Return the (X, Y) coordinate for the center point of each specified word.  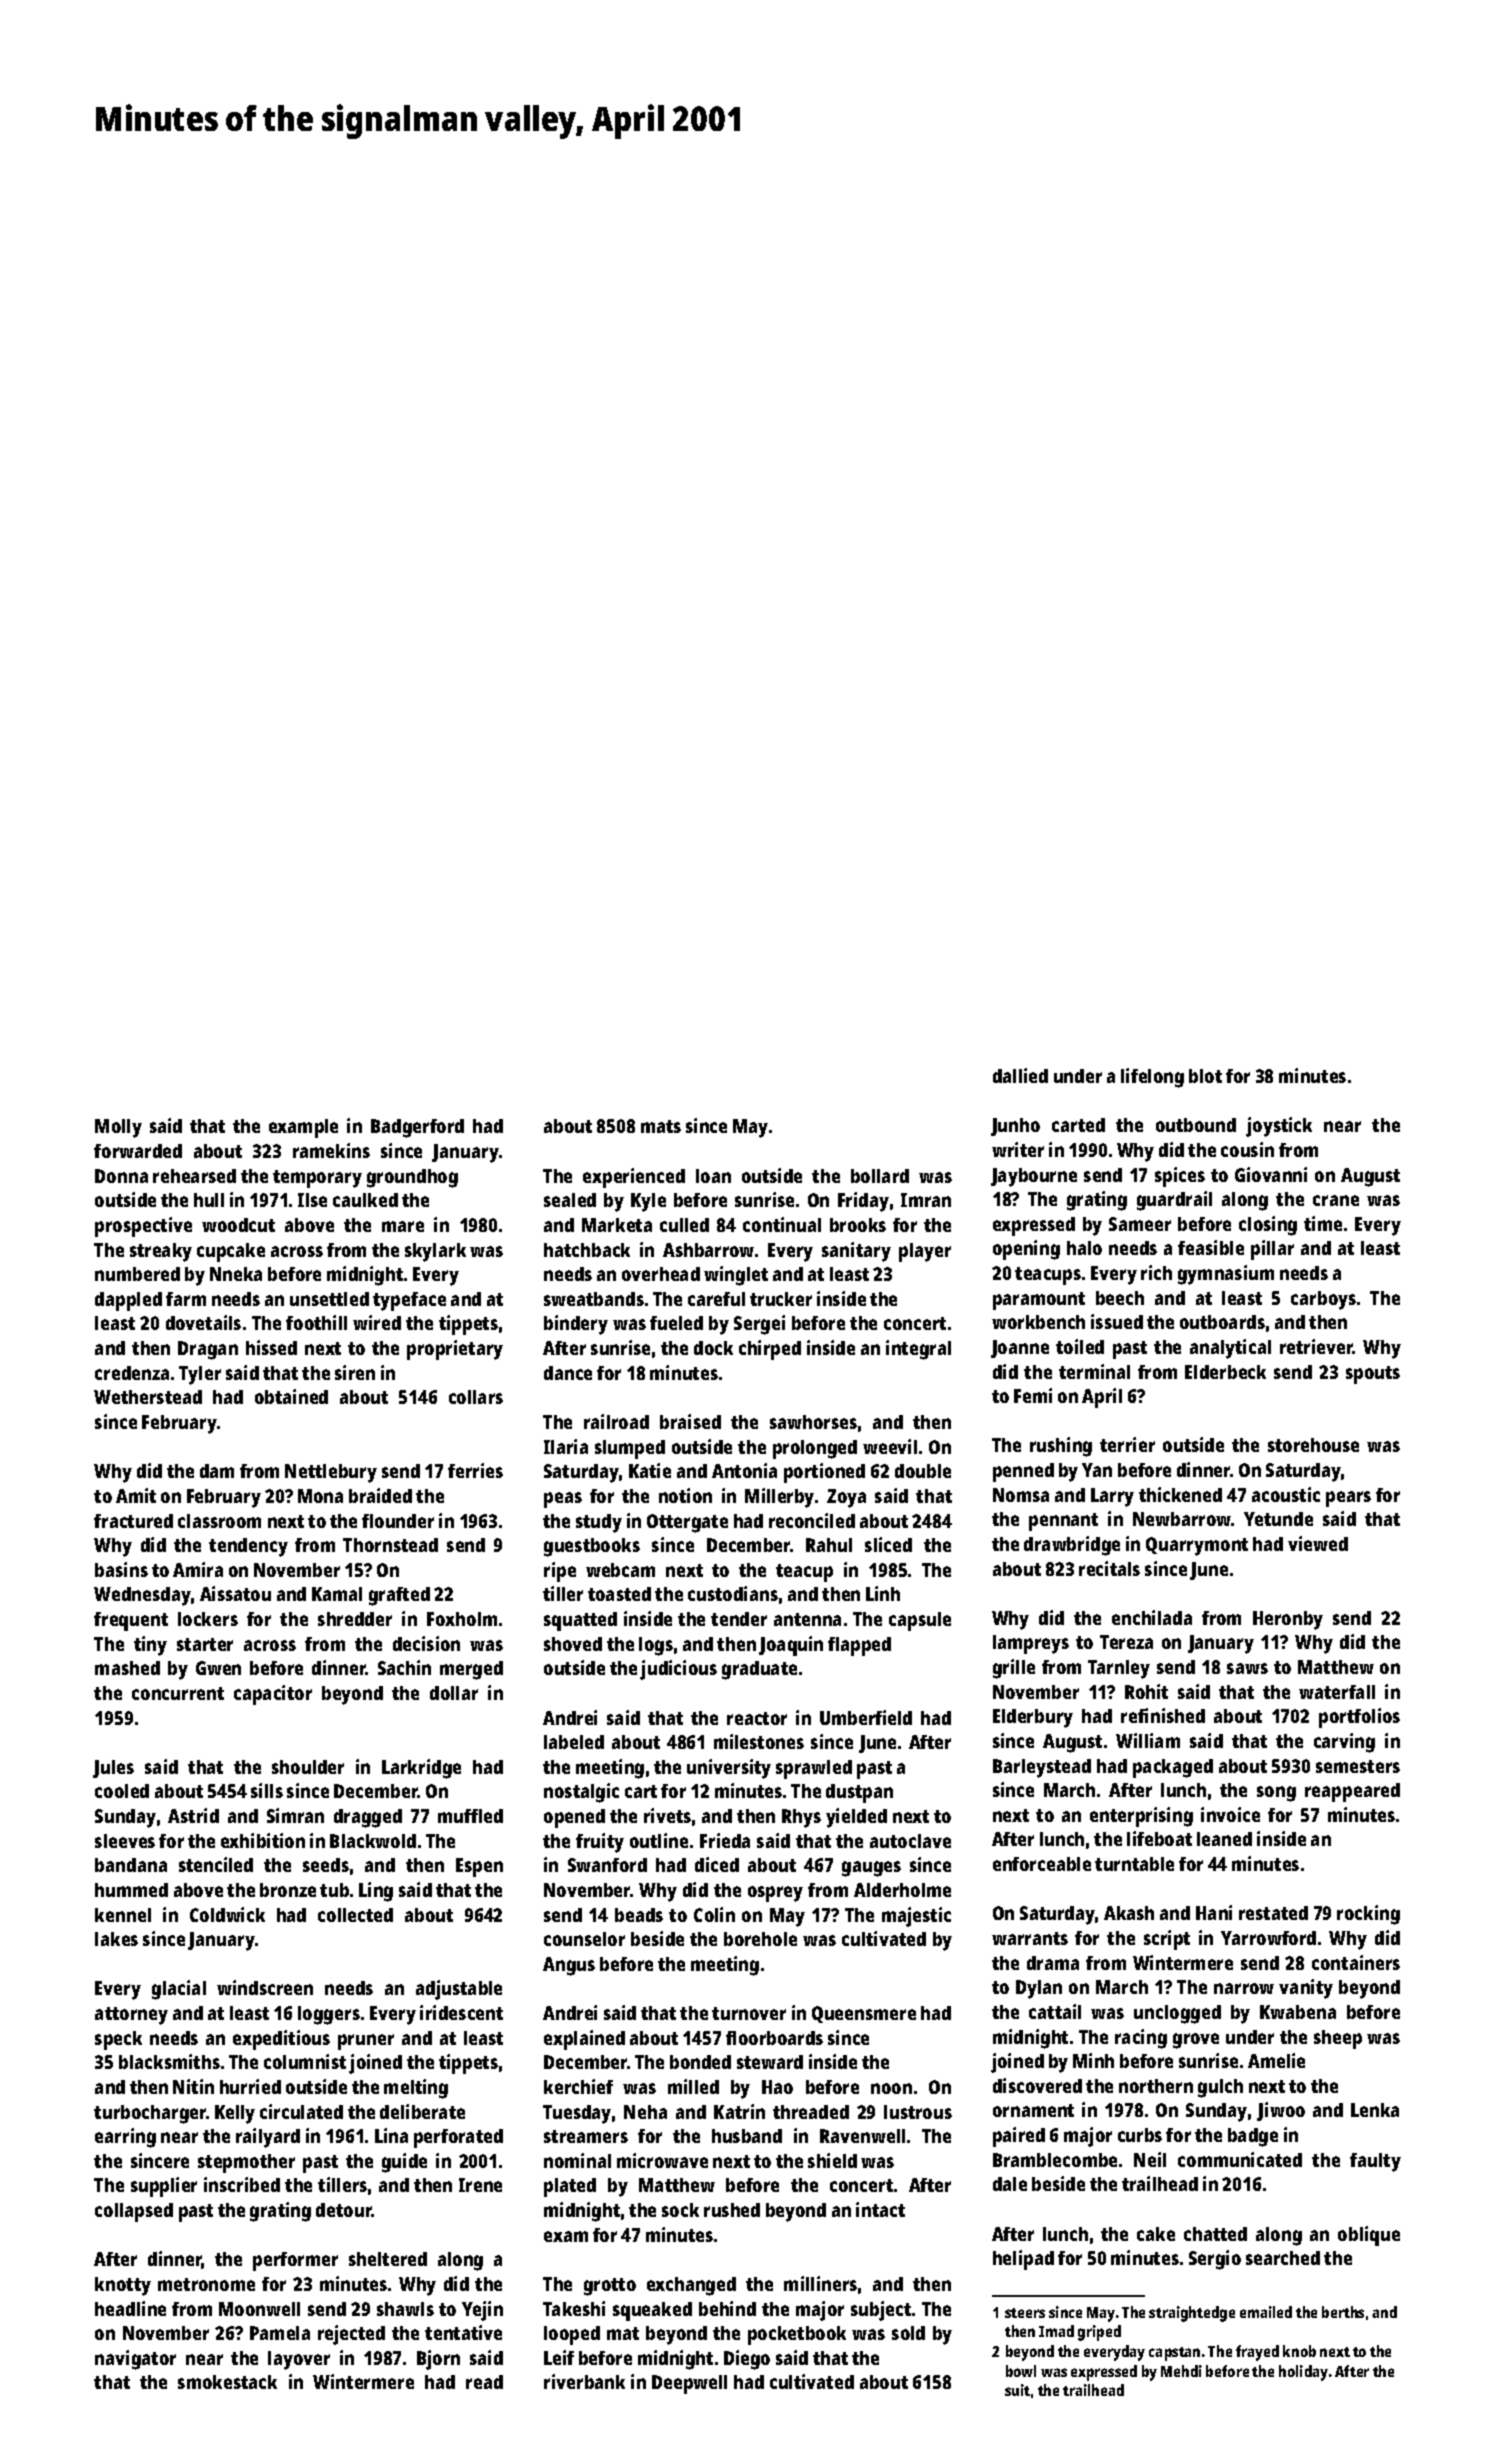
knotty (123, 2286)
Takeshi (574, 2308)
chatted (1215, 2234)
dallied (1020, 1075)
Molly (118, 1128)
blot (1205, 1076)
